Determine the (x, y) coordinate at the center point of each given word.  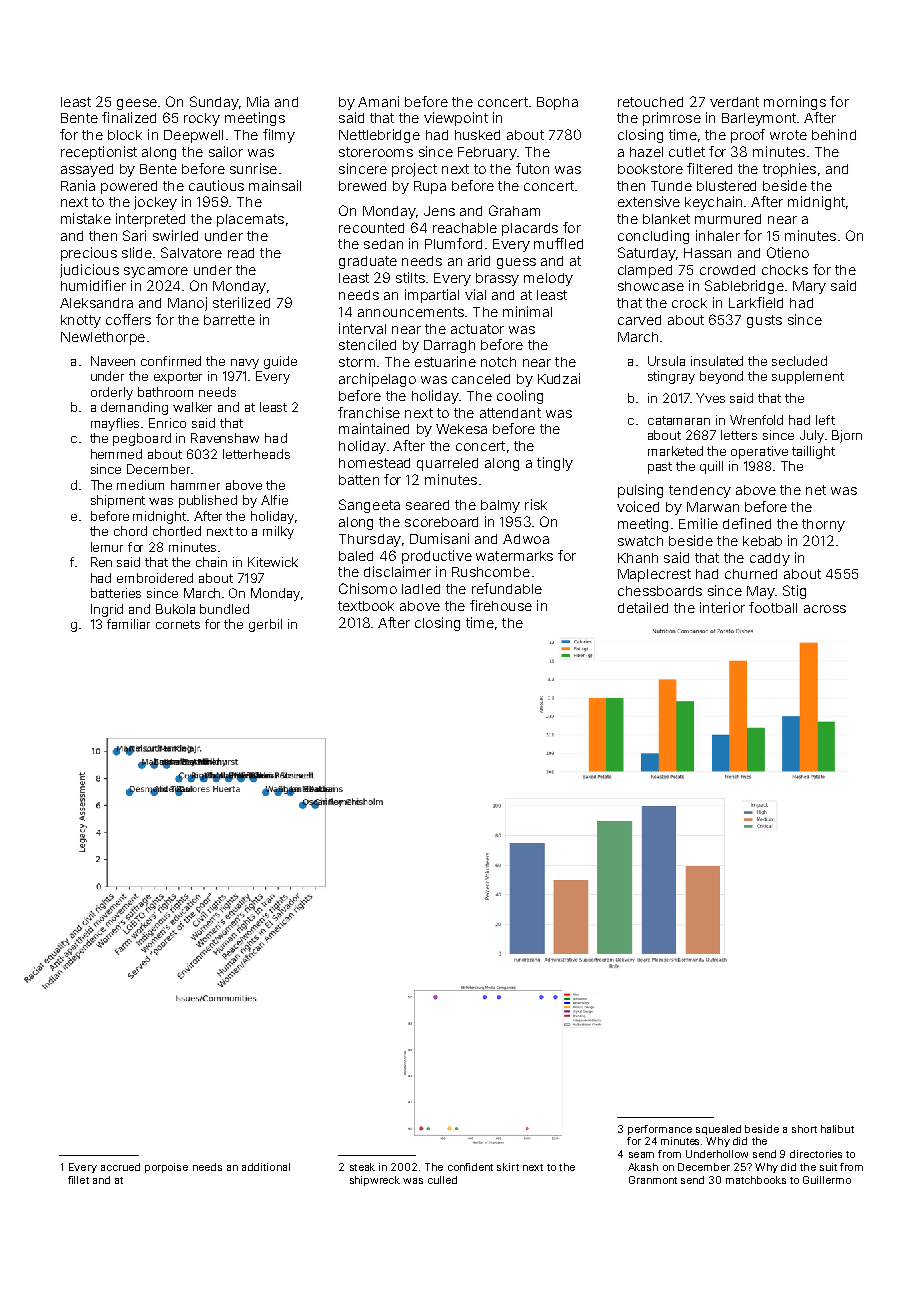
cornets (178, 624)
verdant (734, 102)
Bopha (557, 103)
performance (660, 1130)
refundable (507, 588)
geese (137, 104)
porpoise (166, 1168)
